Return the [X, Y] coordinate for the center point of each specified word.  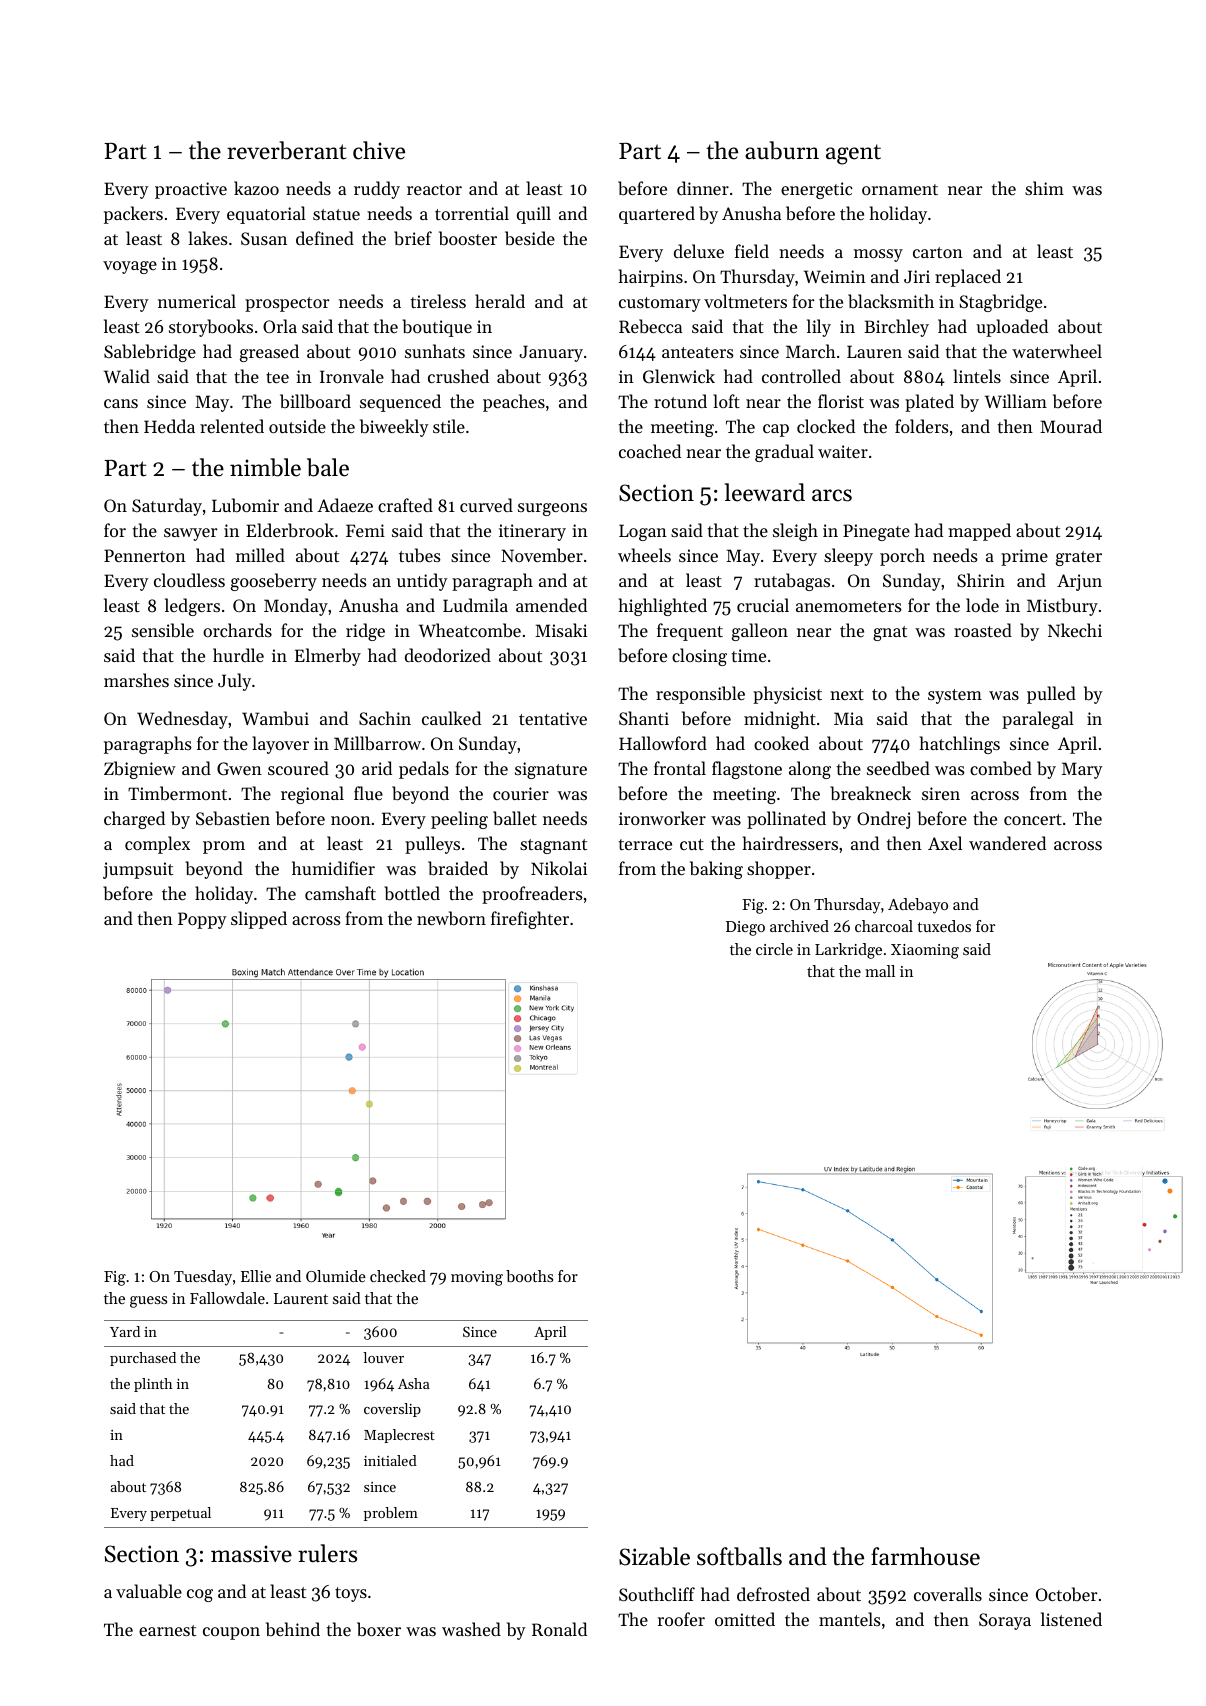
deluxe [699, 251]
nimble [265, 467]
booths [529, 1276]
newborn [451, 918]
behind [293, 1629]
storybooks [211, 328]
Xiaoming [925, 951]
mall [880, 971]
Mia [848, 718]
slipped [259, 920]
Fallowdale [227, 1298]
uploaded [1012, 328]
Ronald [559, 1629]
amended [551, 605]
